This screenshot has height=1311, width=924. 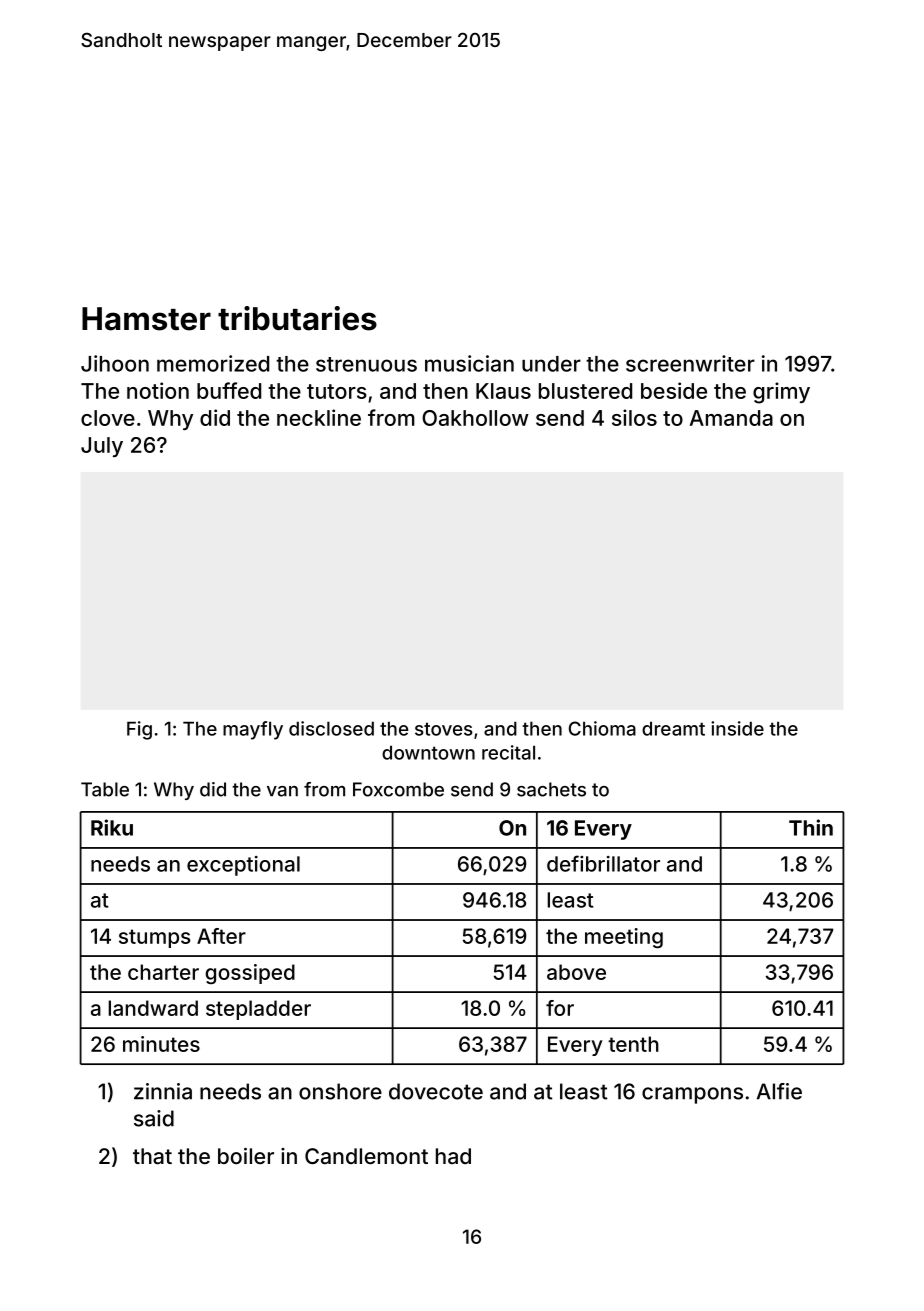 What do you see at coordinates (221, 936) in the screenshot?
I see `After` at bounding box center [221, 936].
